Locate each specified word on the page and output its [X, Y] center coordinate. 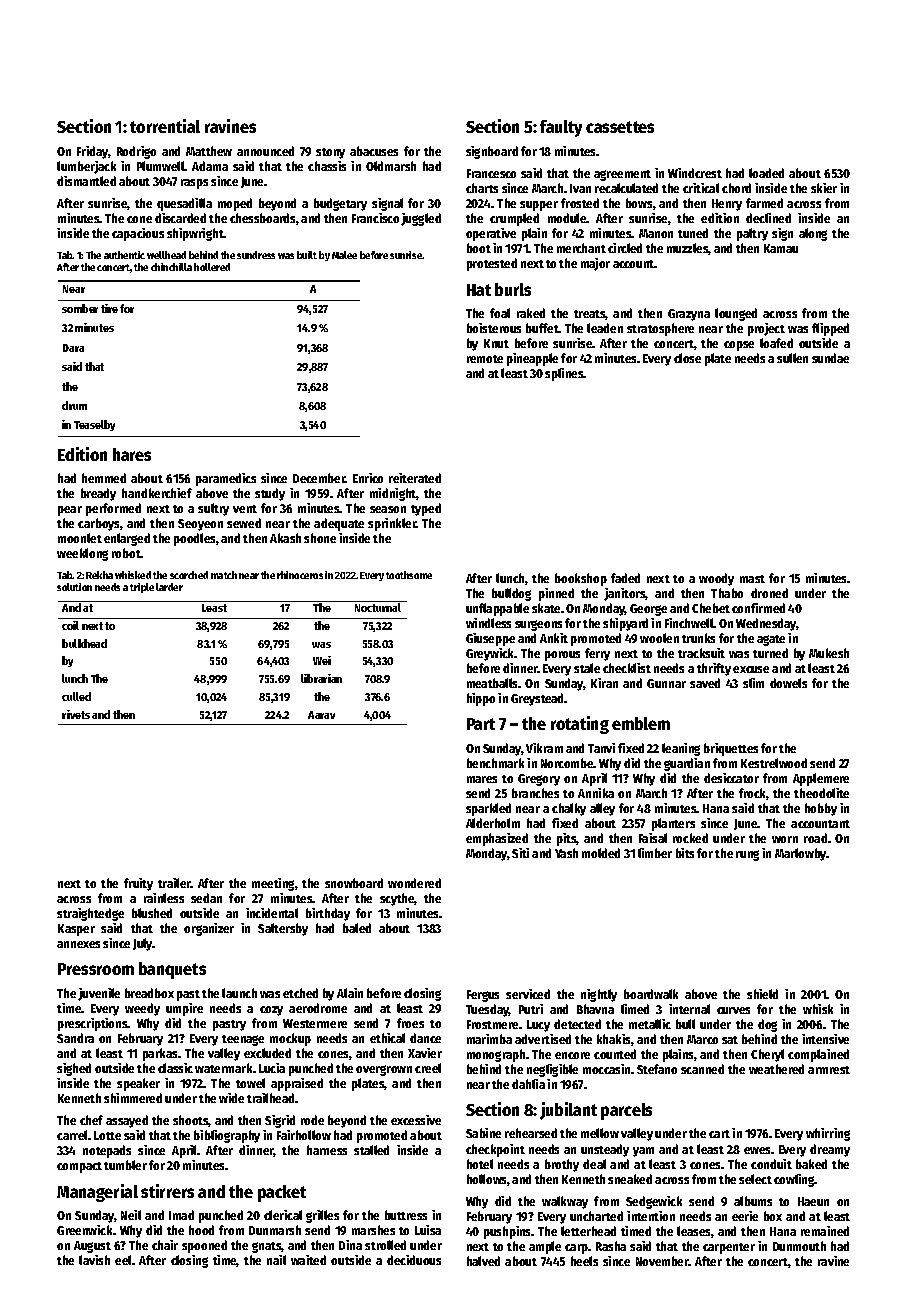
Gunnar [666, 683]
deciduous [414, 1260]
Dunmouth [799, 1246]
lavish [94, 1260]
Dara [73, 348]
